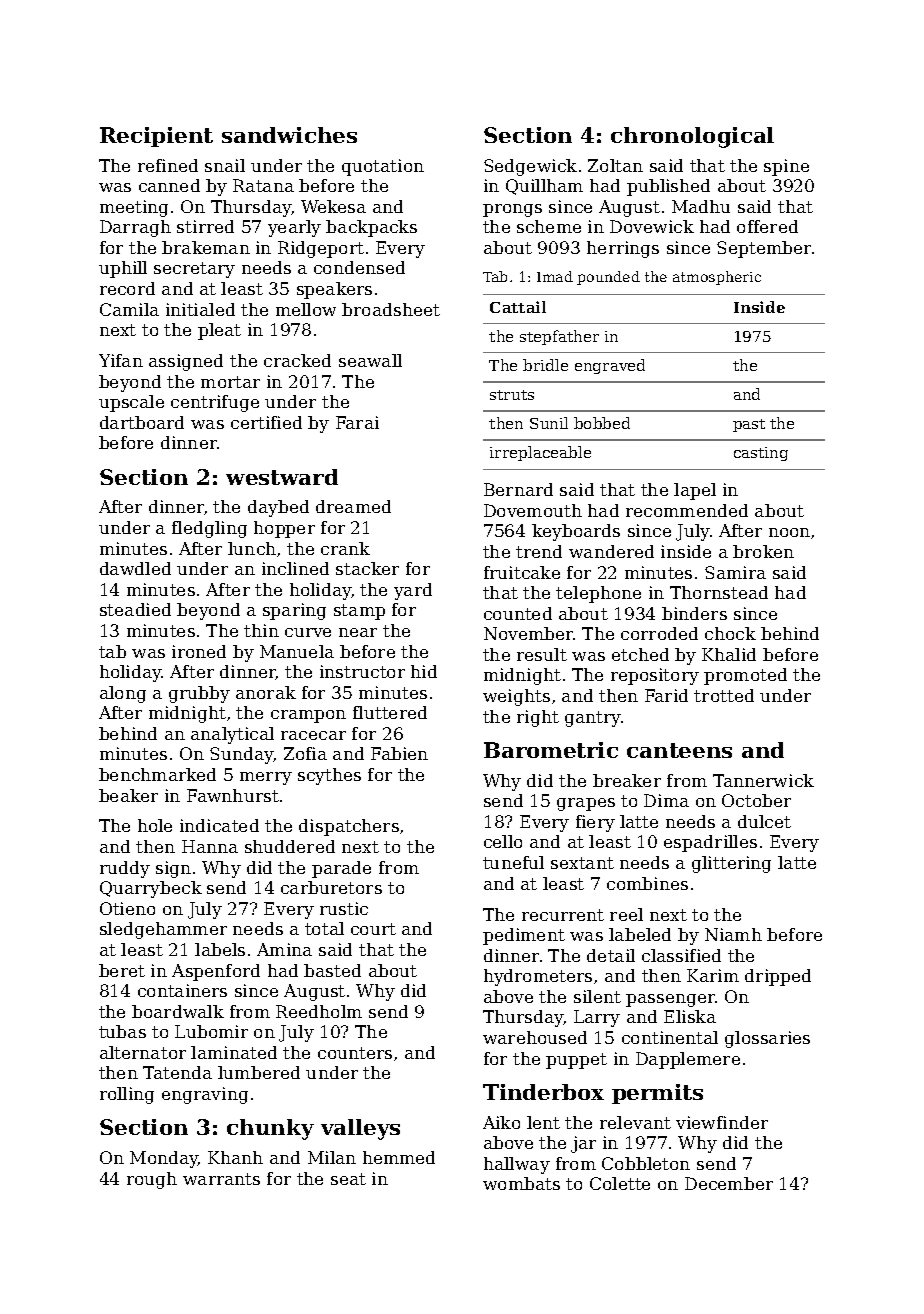  I want to click on court, so click(373, 929).
